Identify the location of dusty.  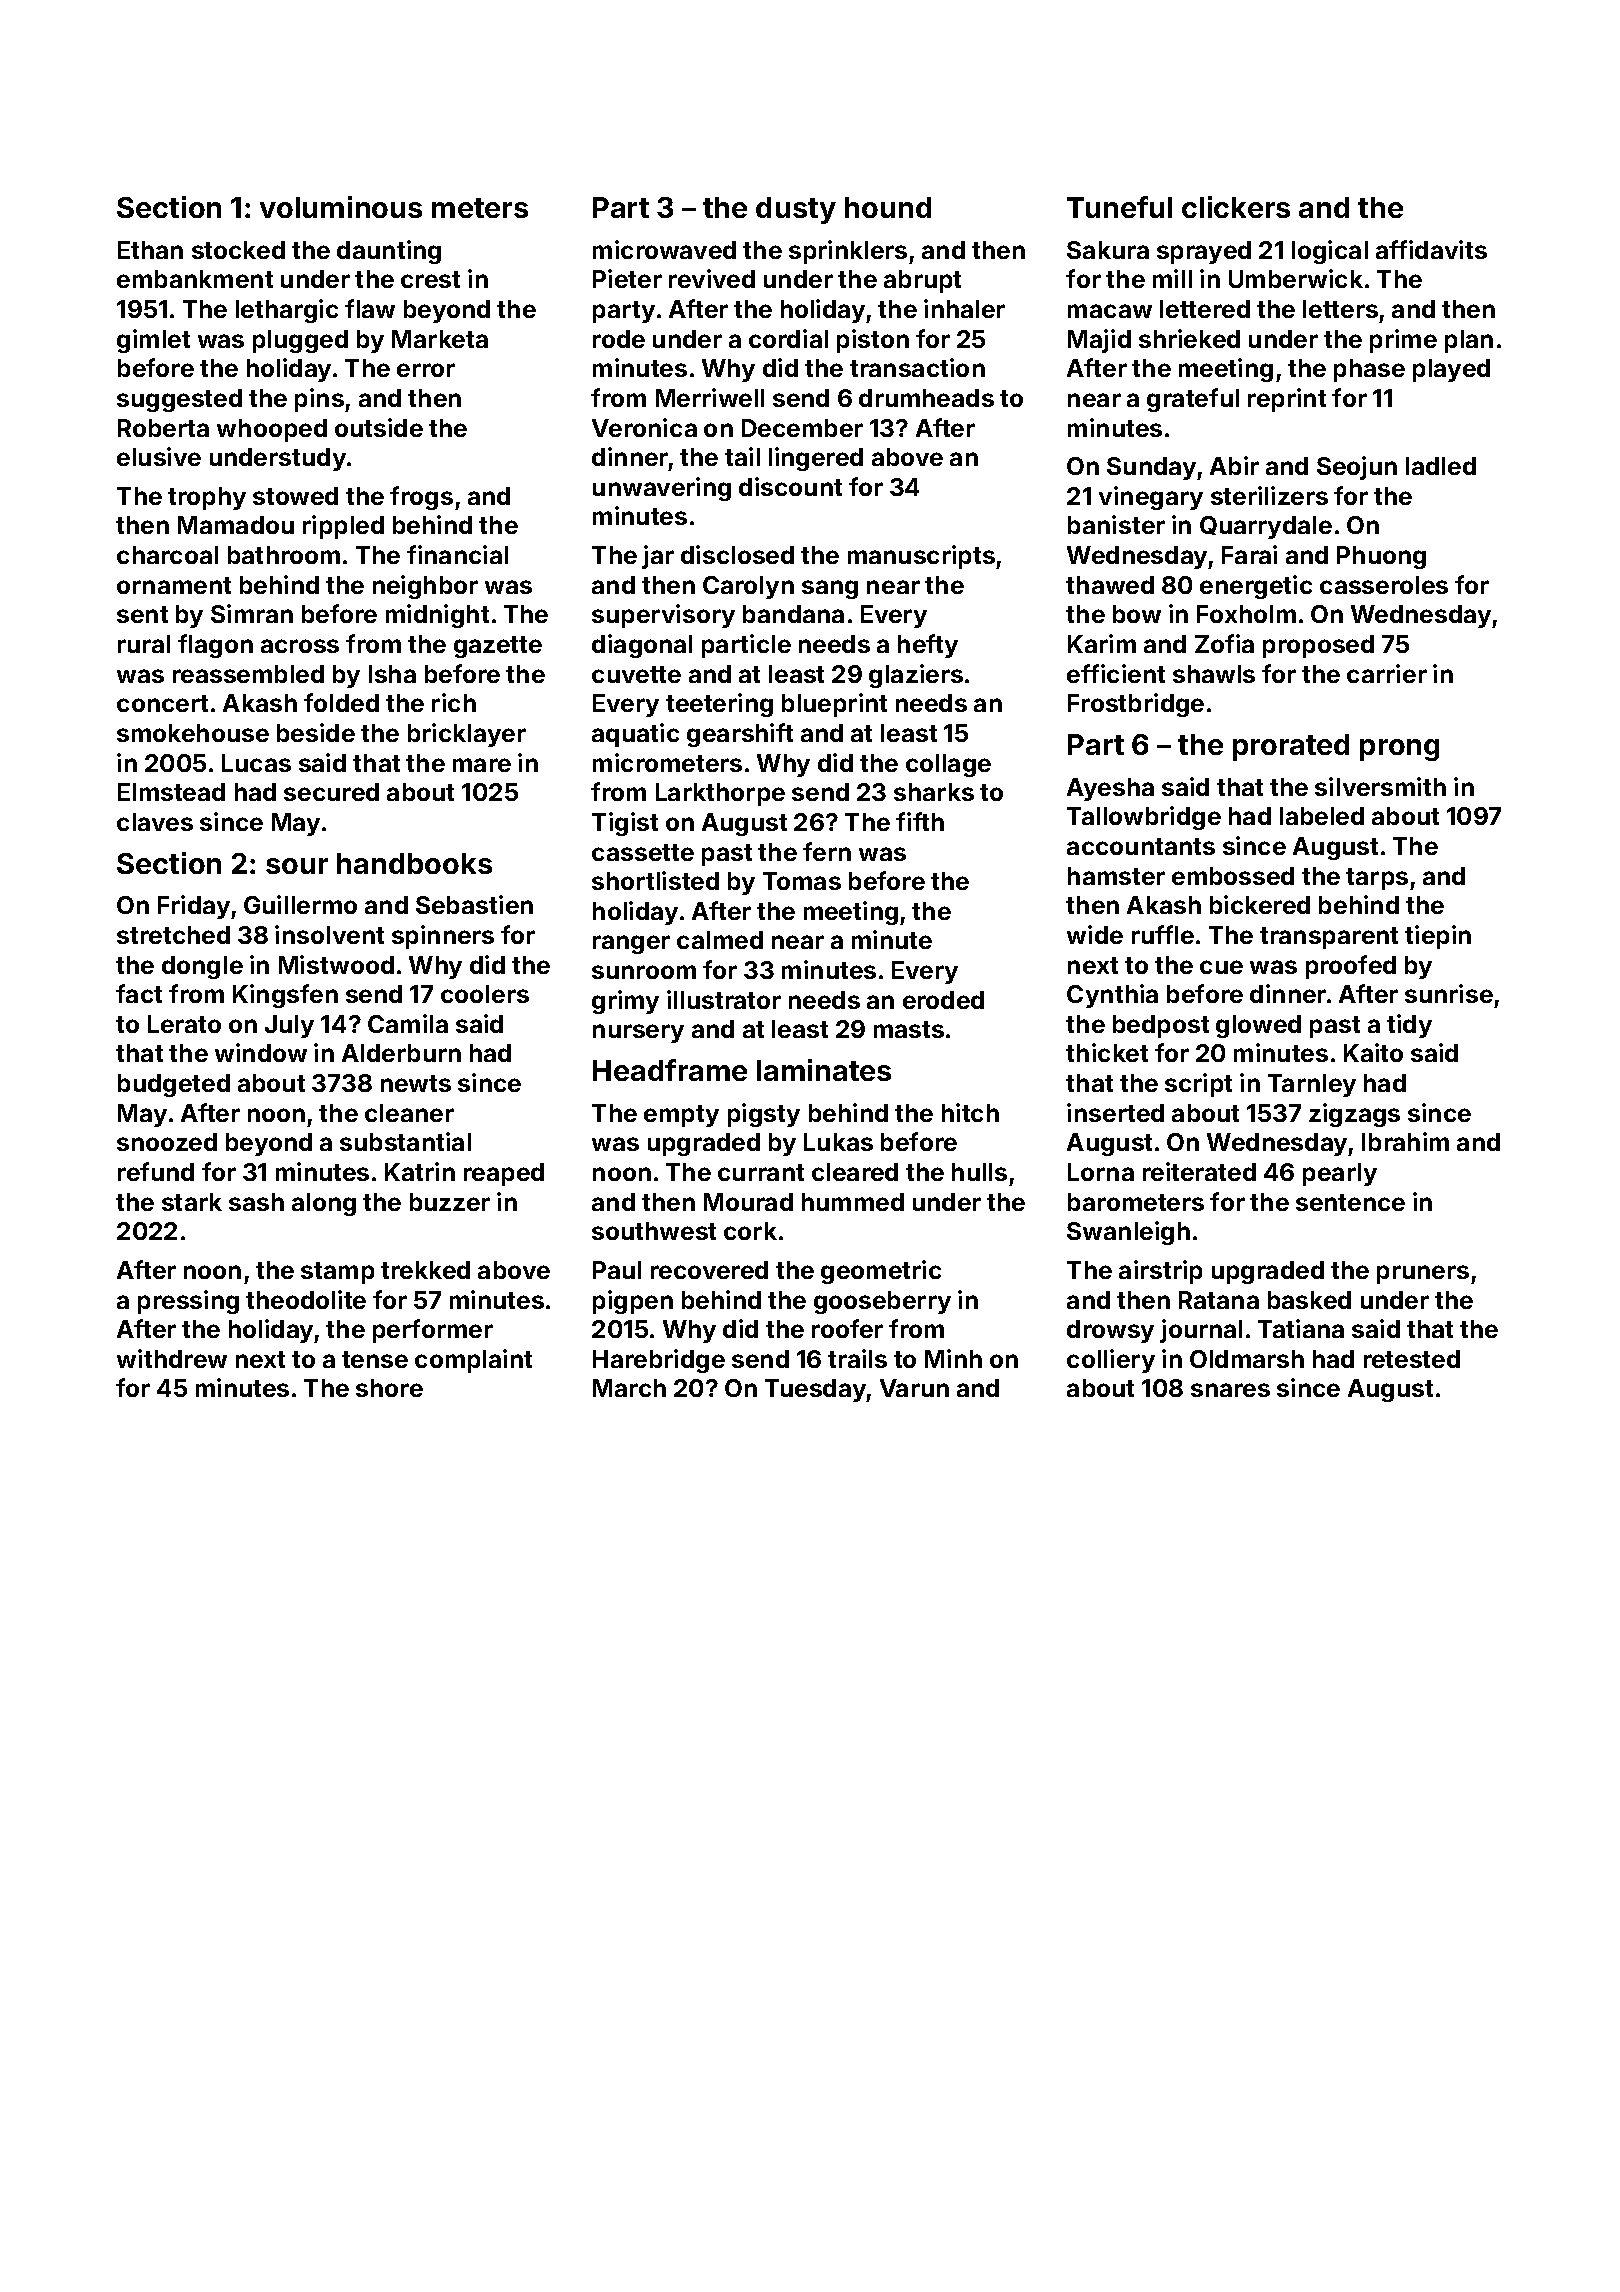
(796, 210).
